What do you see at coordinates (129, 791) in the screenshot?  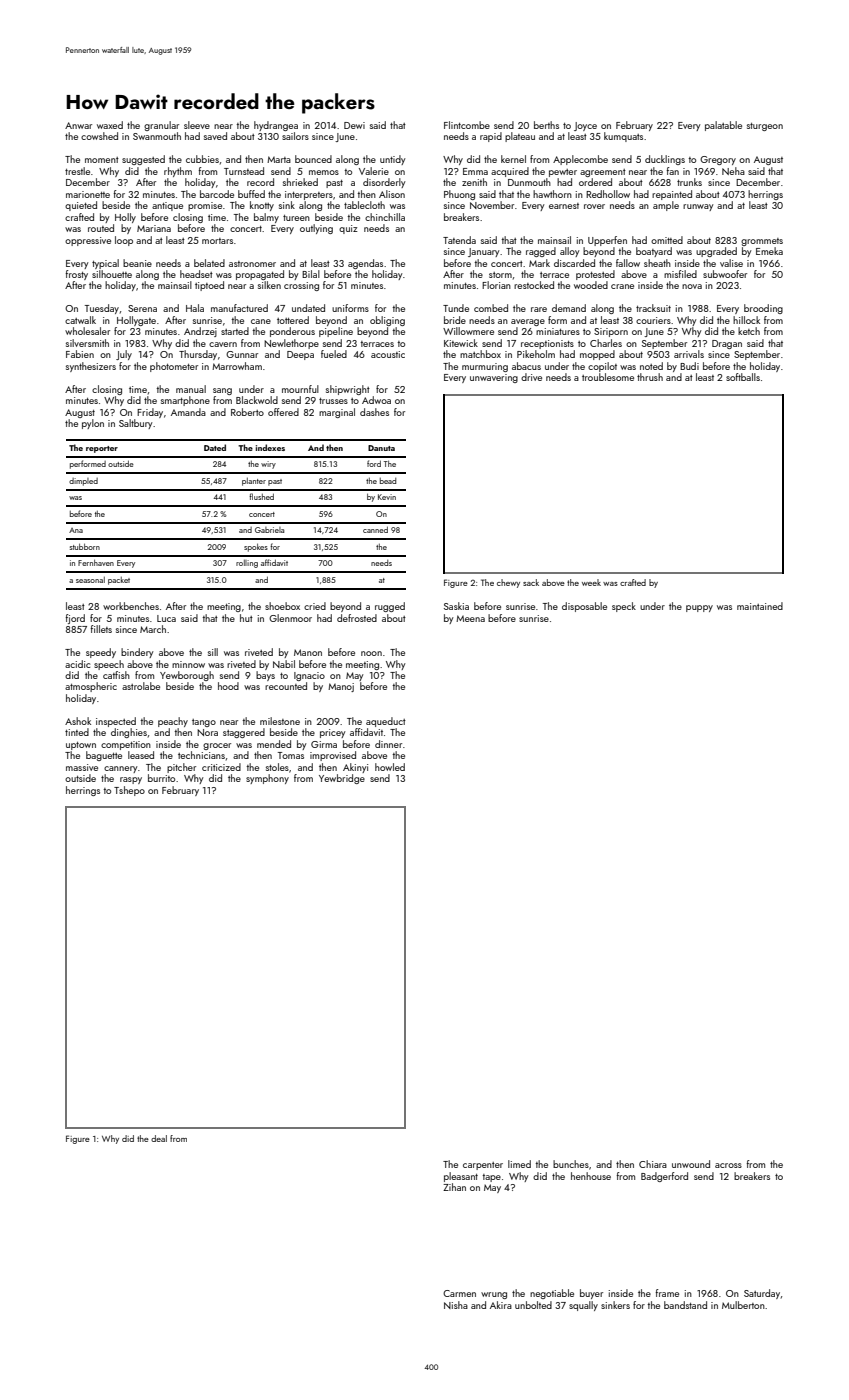 I see `Tshepo` at bounding box center [129, 791].
